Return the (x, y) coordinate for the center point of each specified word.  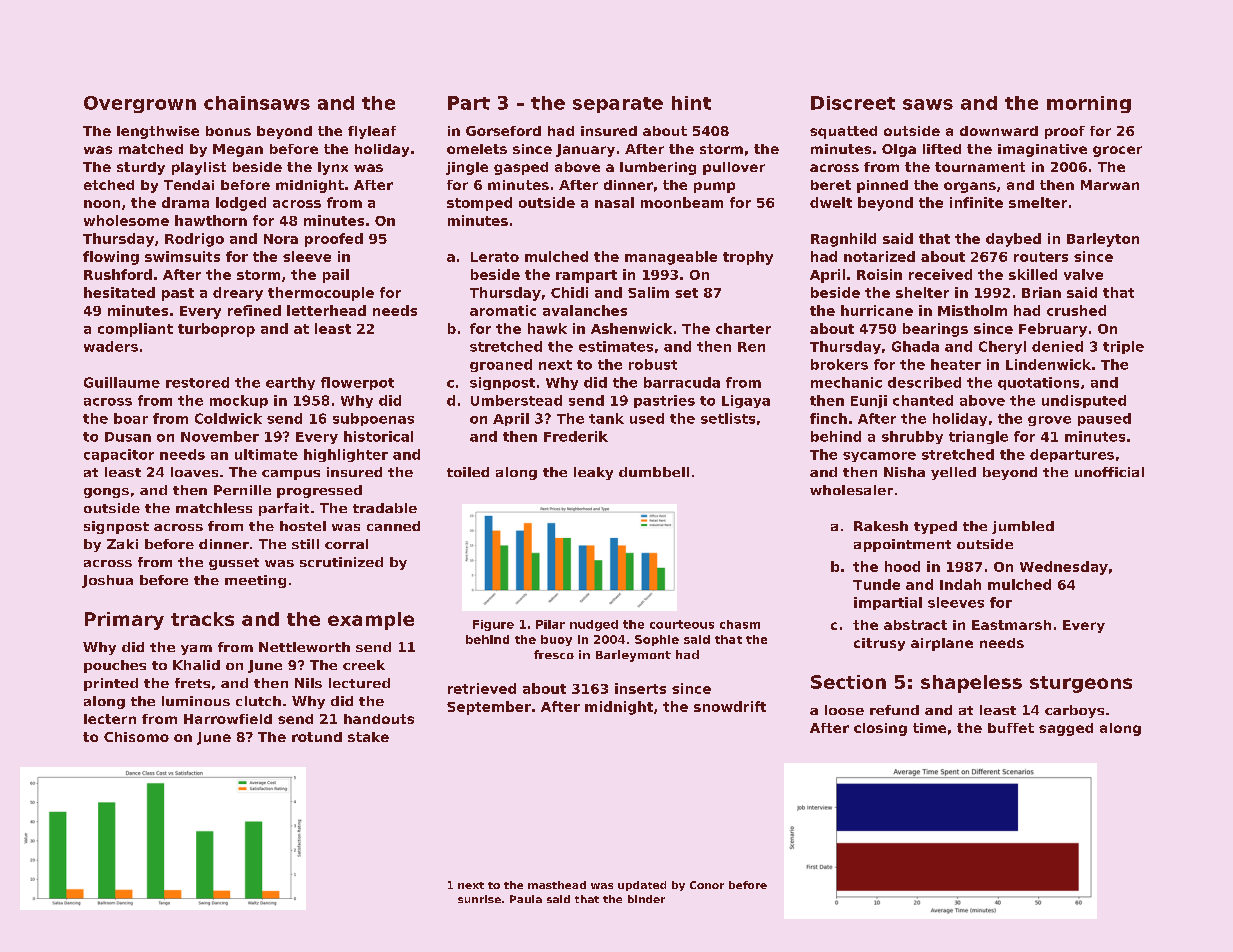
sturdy (141, 168)
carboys (1074, 711)
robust (653, 364)
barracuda (682, 382)
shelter (922, 292)
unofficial (1109, 472)
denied (1057, 346)
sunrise (479, 899)
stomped (479, 204)
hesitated (119, 292)
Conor (707, 885)
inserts (640, 688)
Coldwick (228, 418)
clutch (258, 701)
